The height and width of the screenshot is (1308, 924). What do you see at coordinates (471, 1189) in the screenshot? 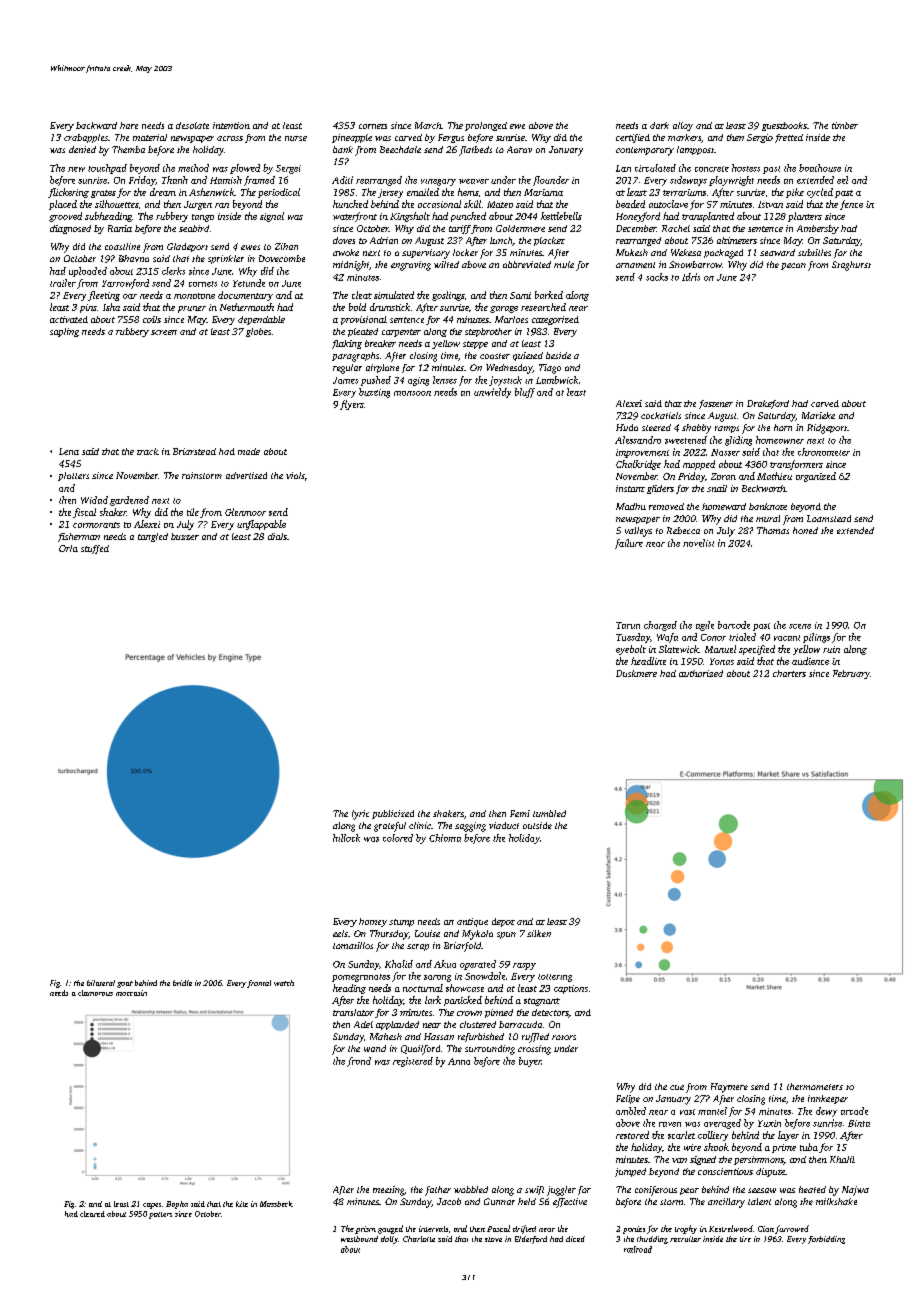
I see `wobbled` at bounding box center [471, 1189].
